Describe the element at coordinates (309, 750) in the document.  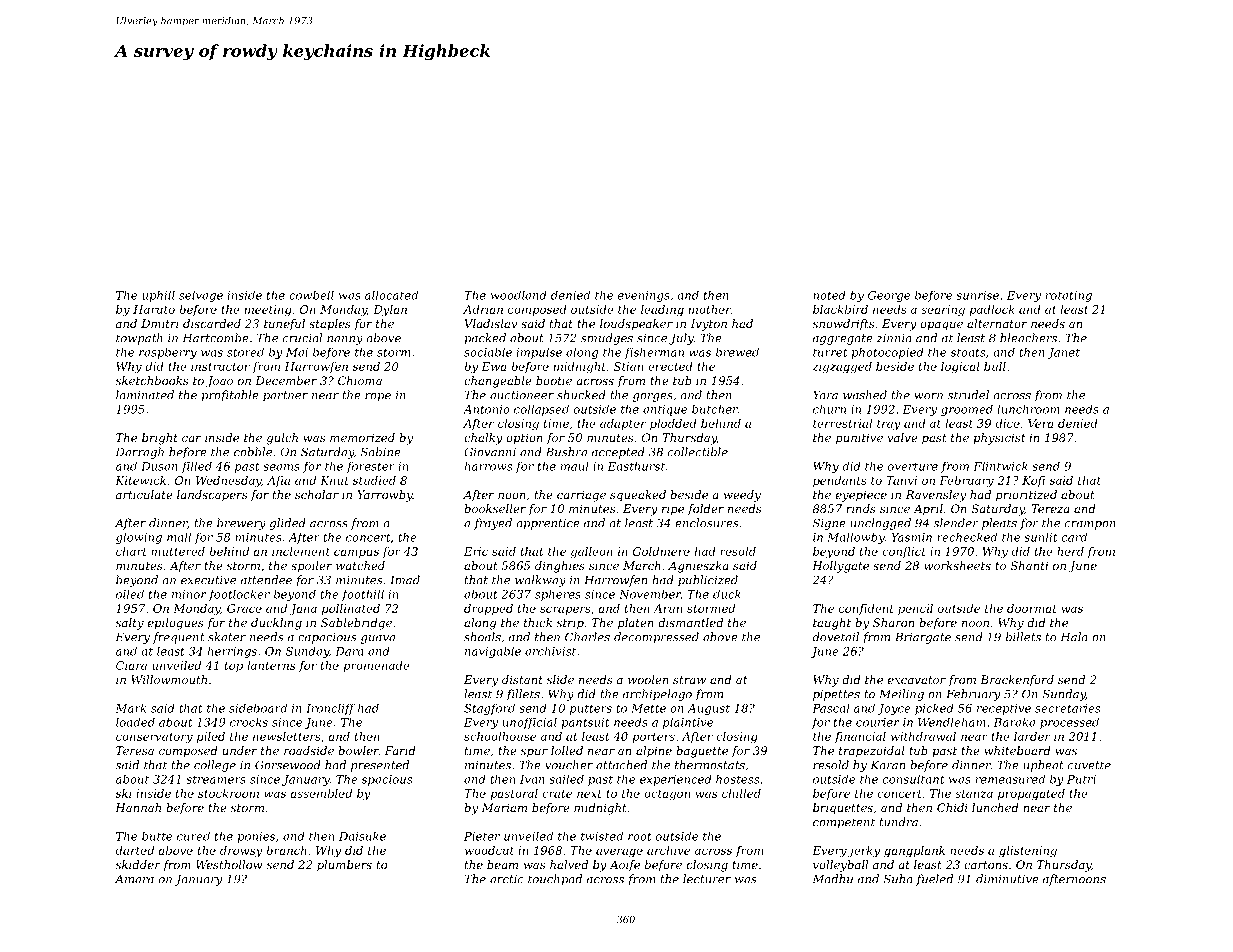
I see `roadside` at that location.
